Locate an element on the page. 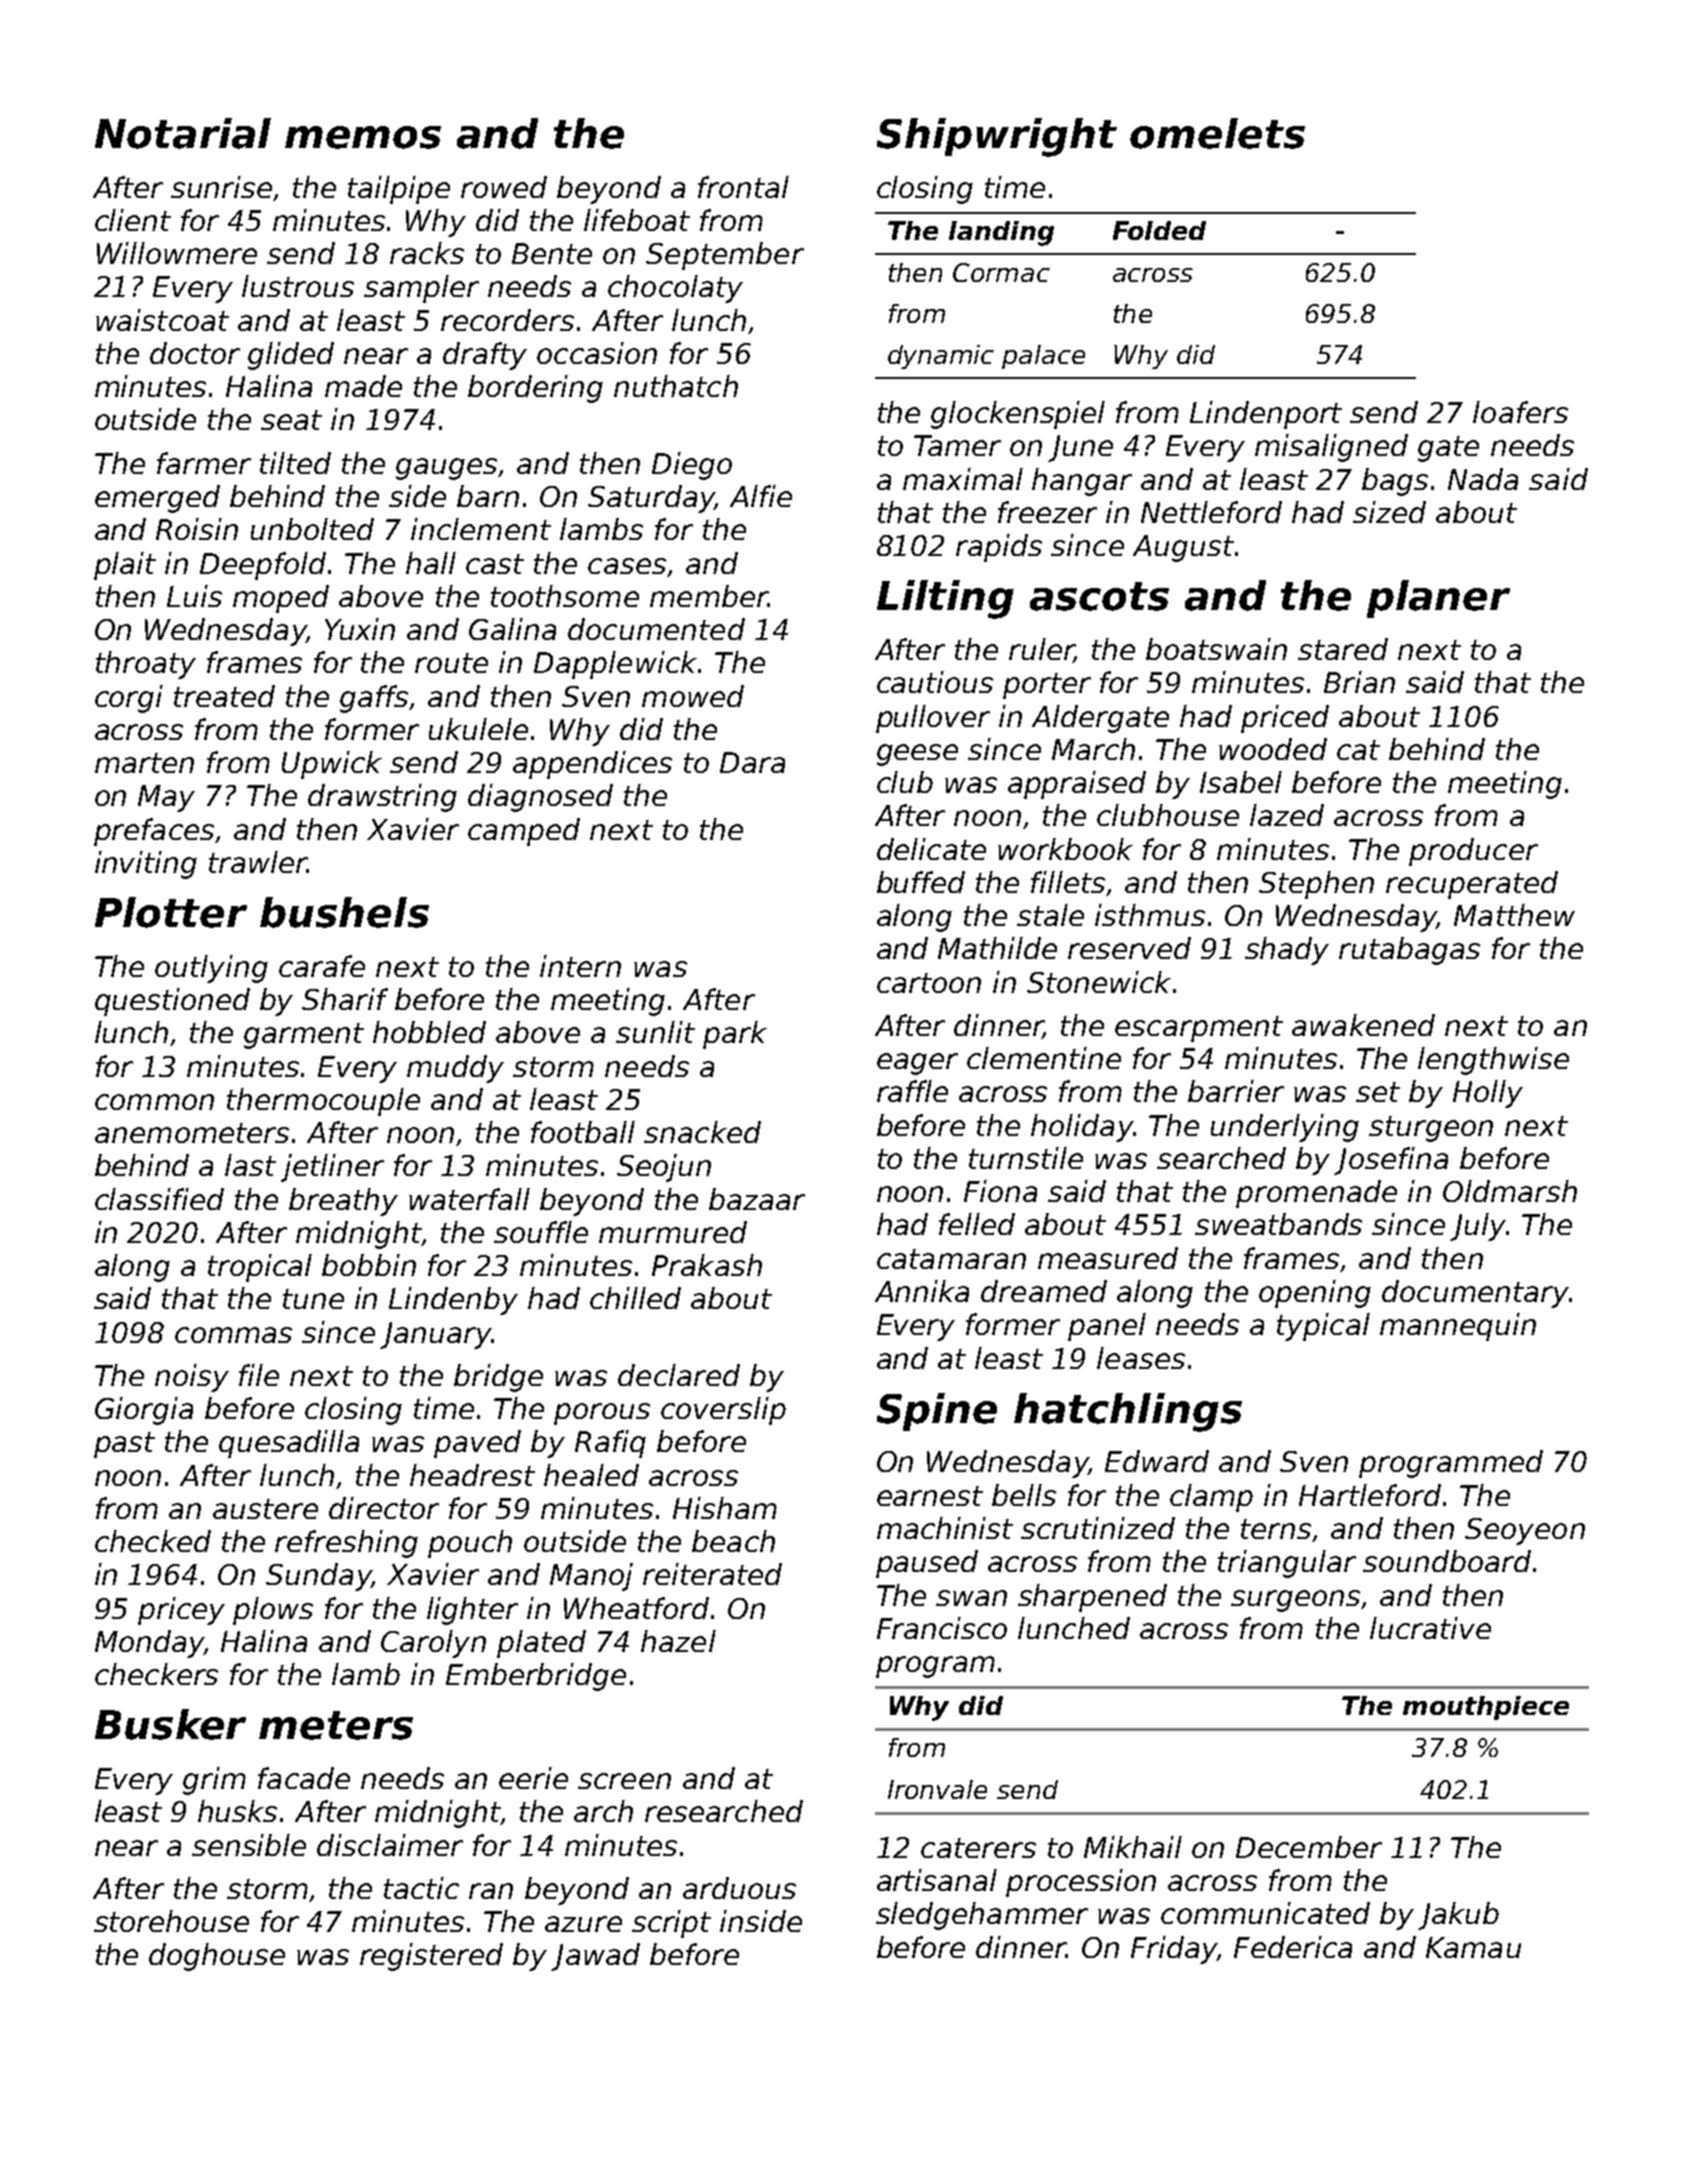  sampler is located at coordinates (421, 289).
